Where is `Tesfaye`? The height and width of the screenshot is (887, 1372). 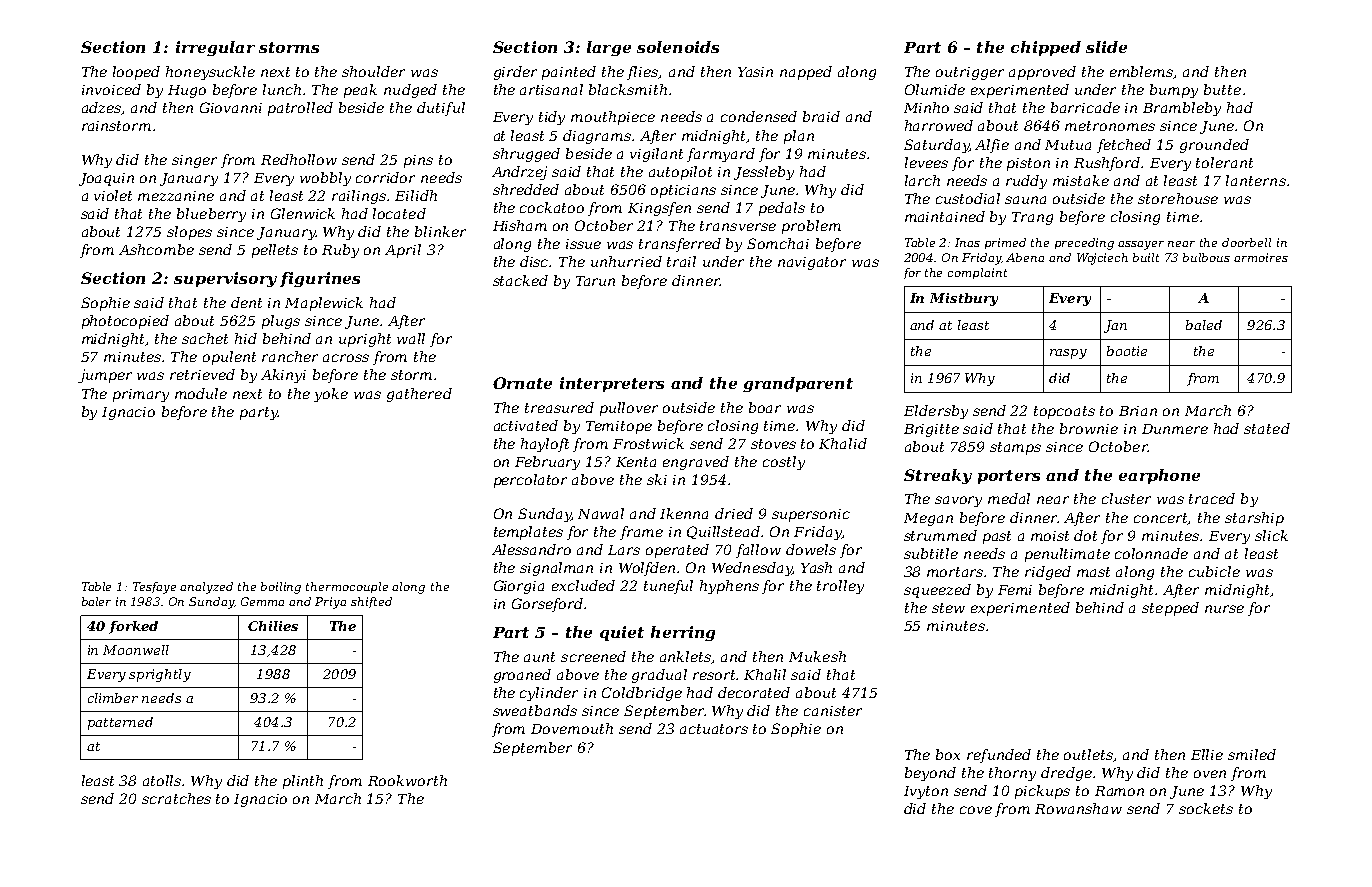 Tesfaye is located at coordinates (154, 588).
